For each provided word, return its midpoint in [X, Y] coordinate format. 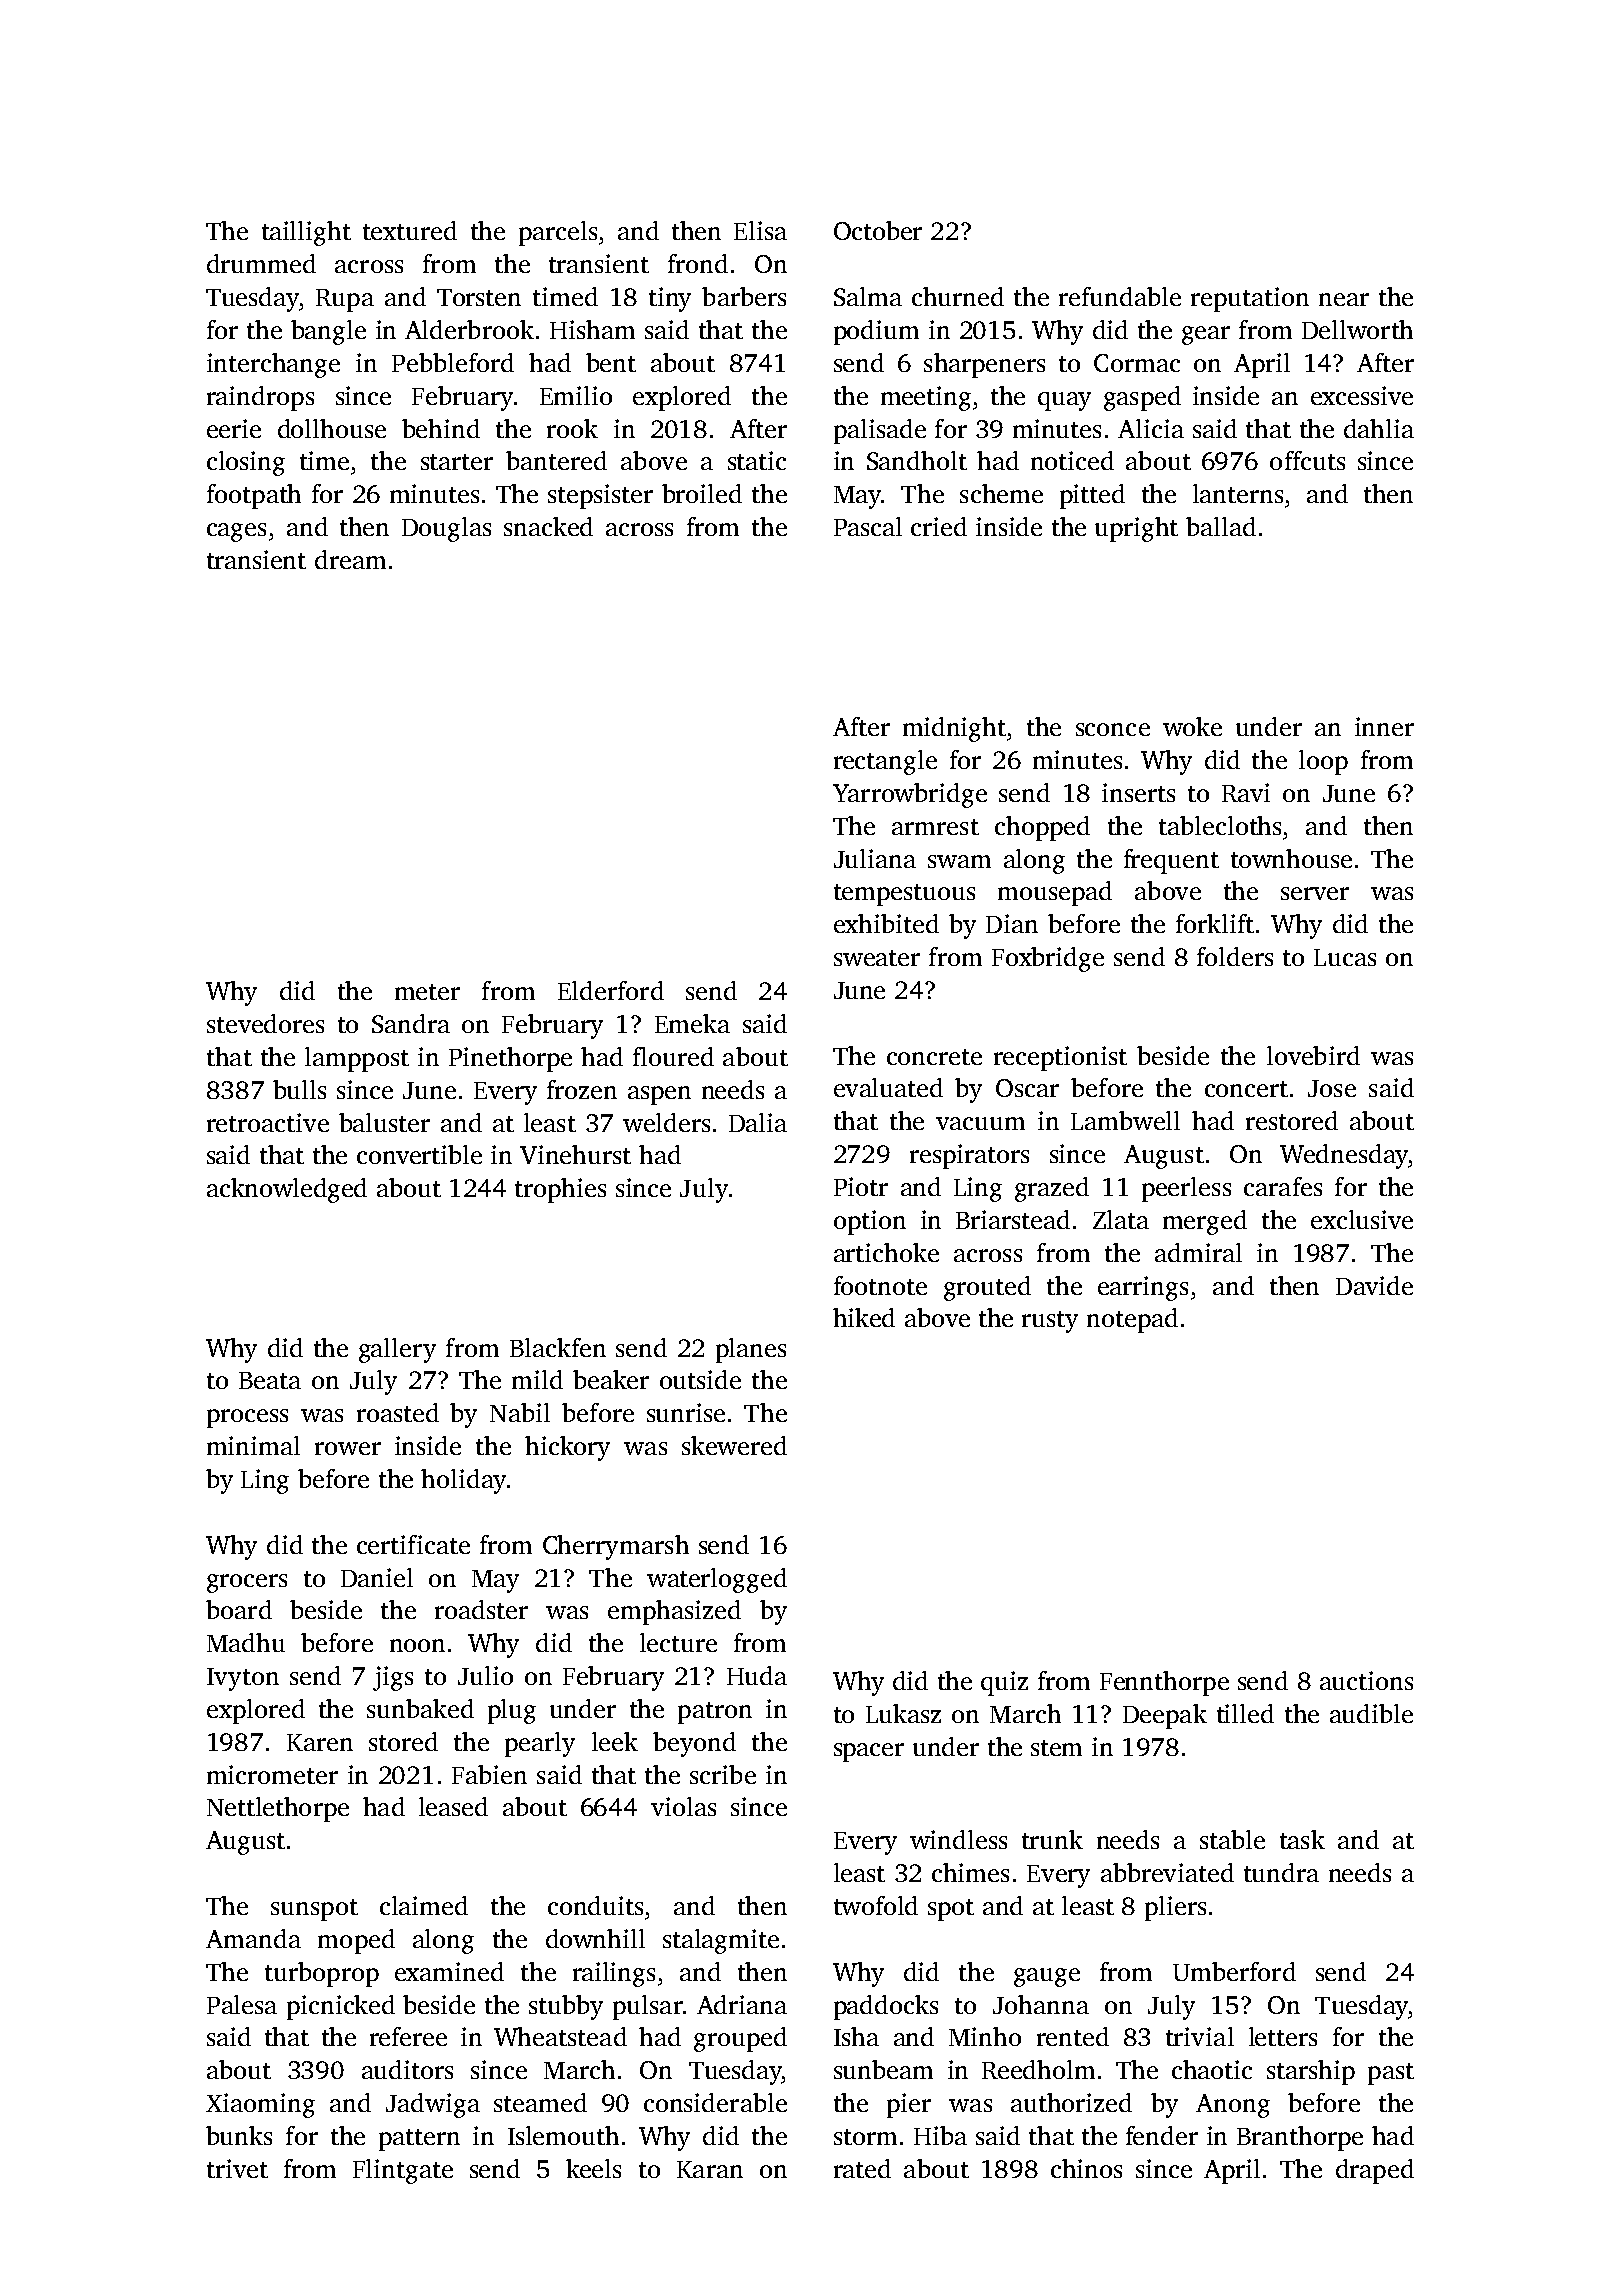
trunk [1052, 1839]
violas [683, 1806]
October [878, 230]
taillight [306, 233]
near [1344, 299]
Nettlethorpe [278, 1809]
